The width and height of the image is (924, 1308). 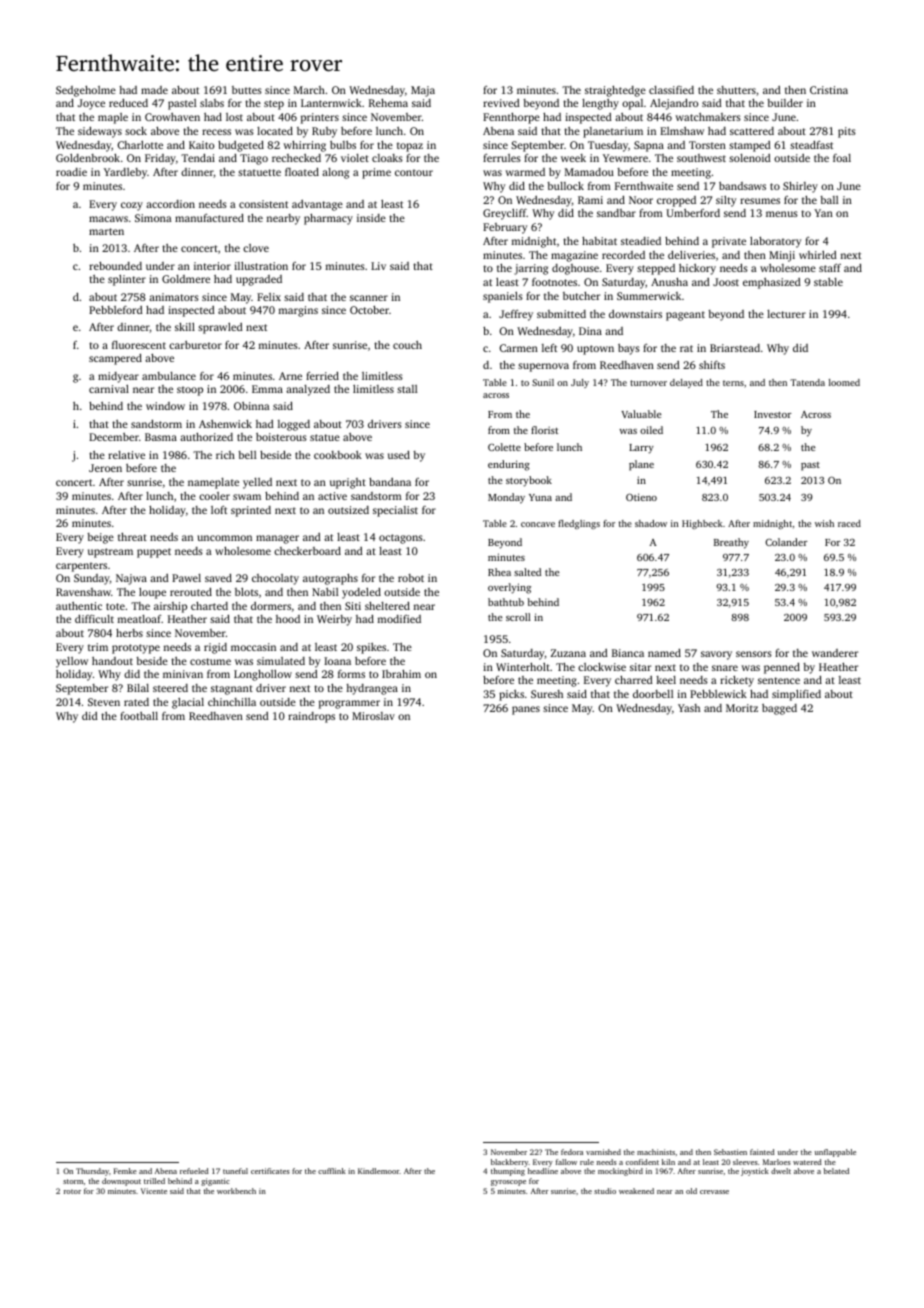 What do you see at coordinates (735, 348) in the image?
I see `Briarstead` at bounding box center [735, 348].
